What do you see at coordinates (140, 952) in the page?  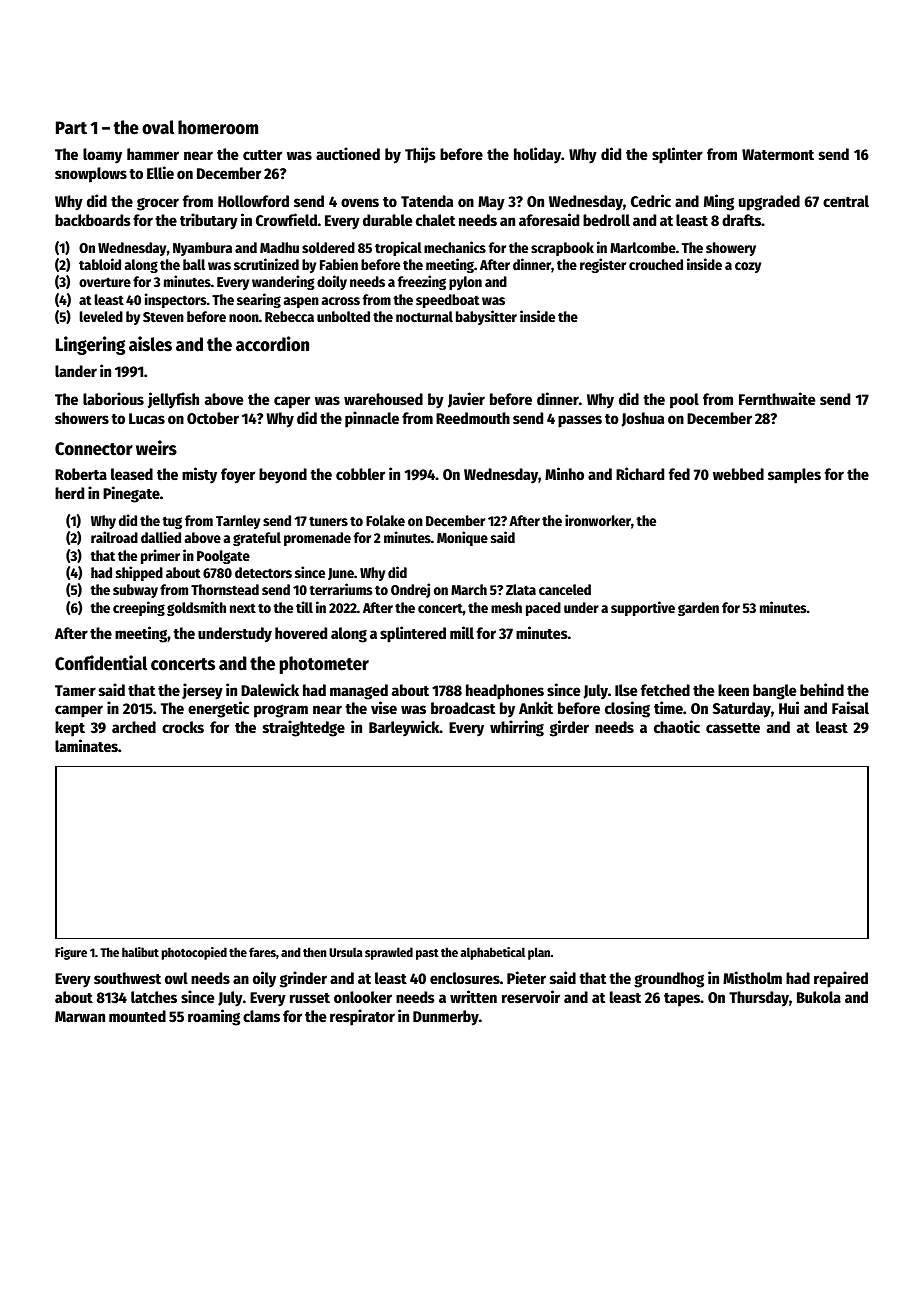 I see `halibut` at bounding box center [140, 952].
